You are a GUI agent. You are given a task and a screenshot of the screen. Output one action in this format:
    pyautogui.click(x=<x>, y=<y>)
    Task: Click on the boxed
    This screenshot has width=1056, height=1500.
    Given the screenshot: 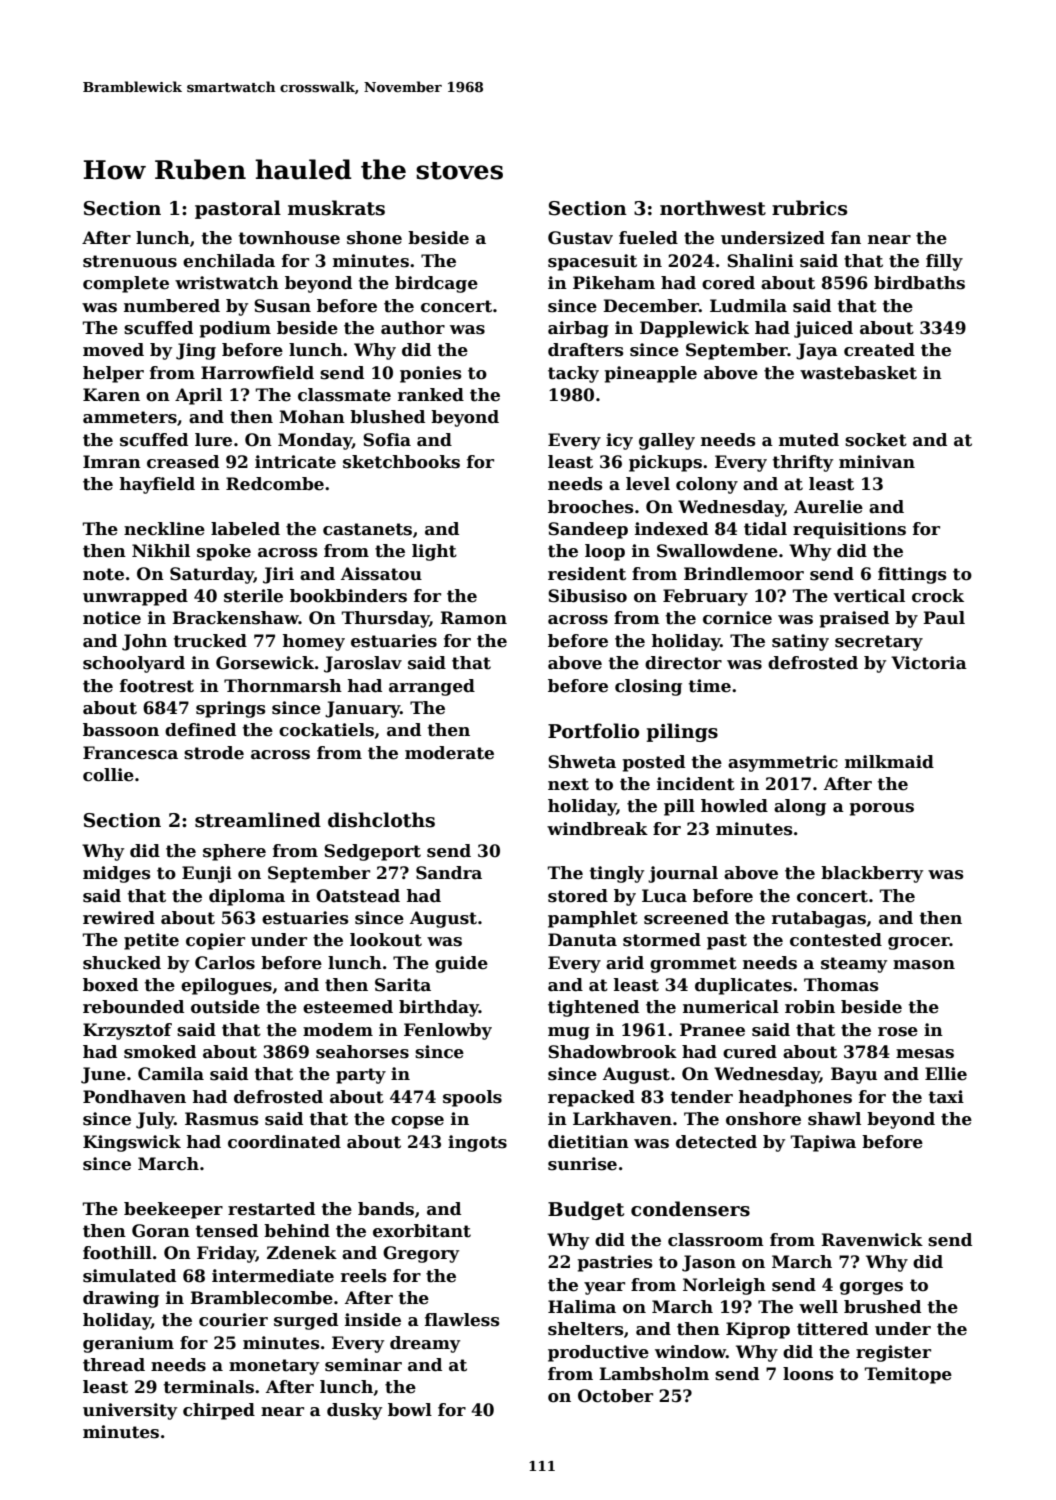 What is the action you would take?
    pyautogui.click(x=110, y=985)
